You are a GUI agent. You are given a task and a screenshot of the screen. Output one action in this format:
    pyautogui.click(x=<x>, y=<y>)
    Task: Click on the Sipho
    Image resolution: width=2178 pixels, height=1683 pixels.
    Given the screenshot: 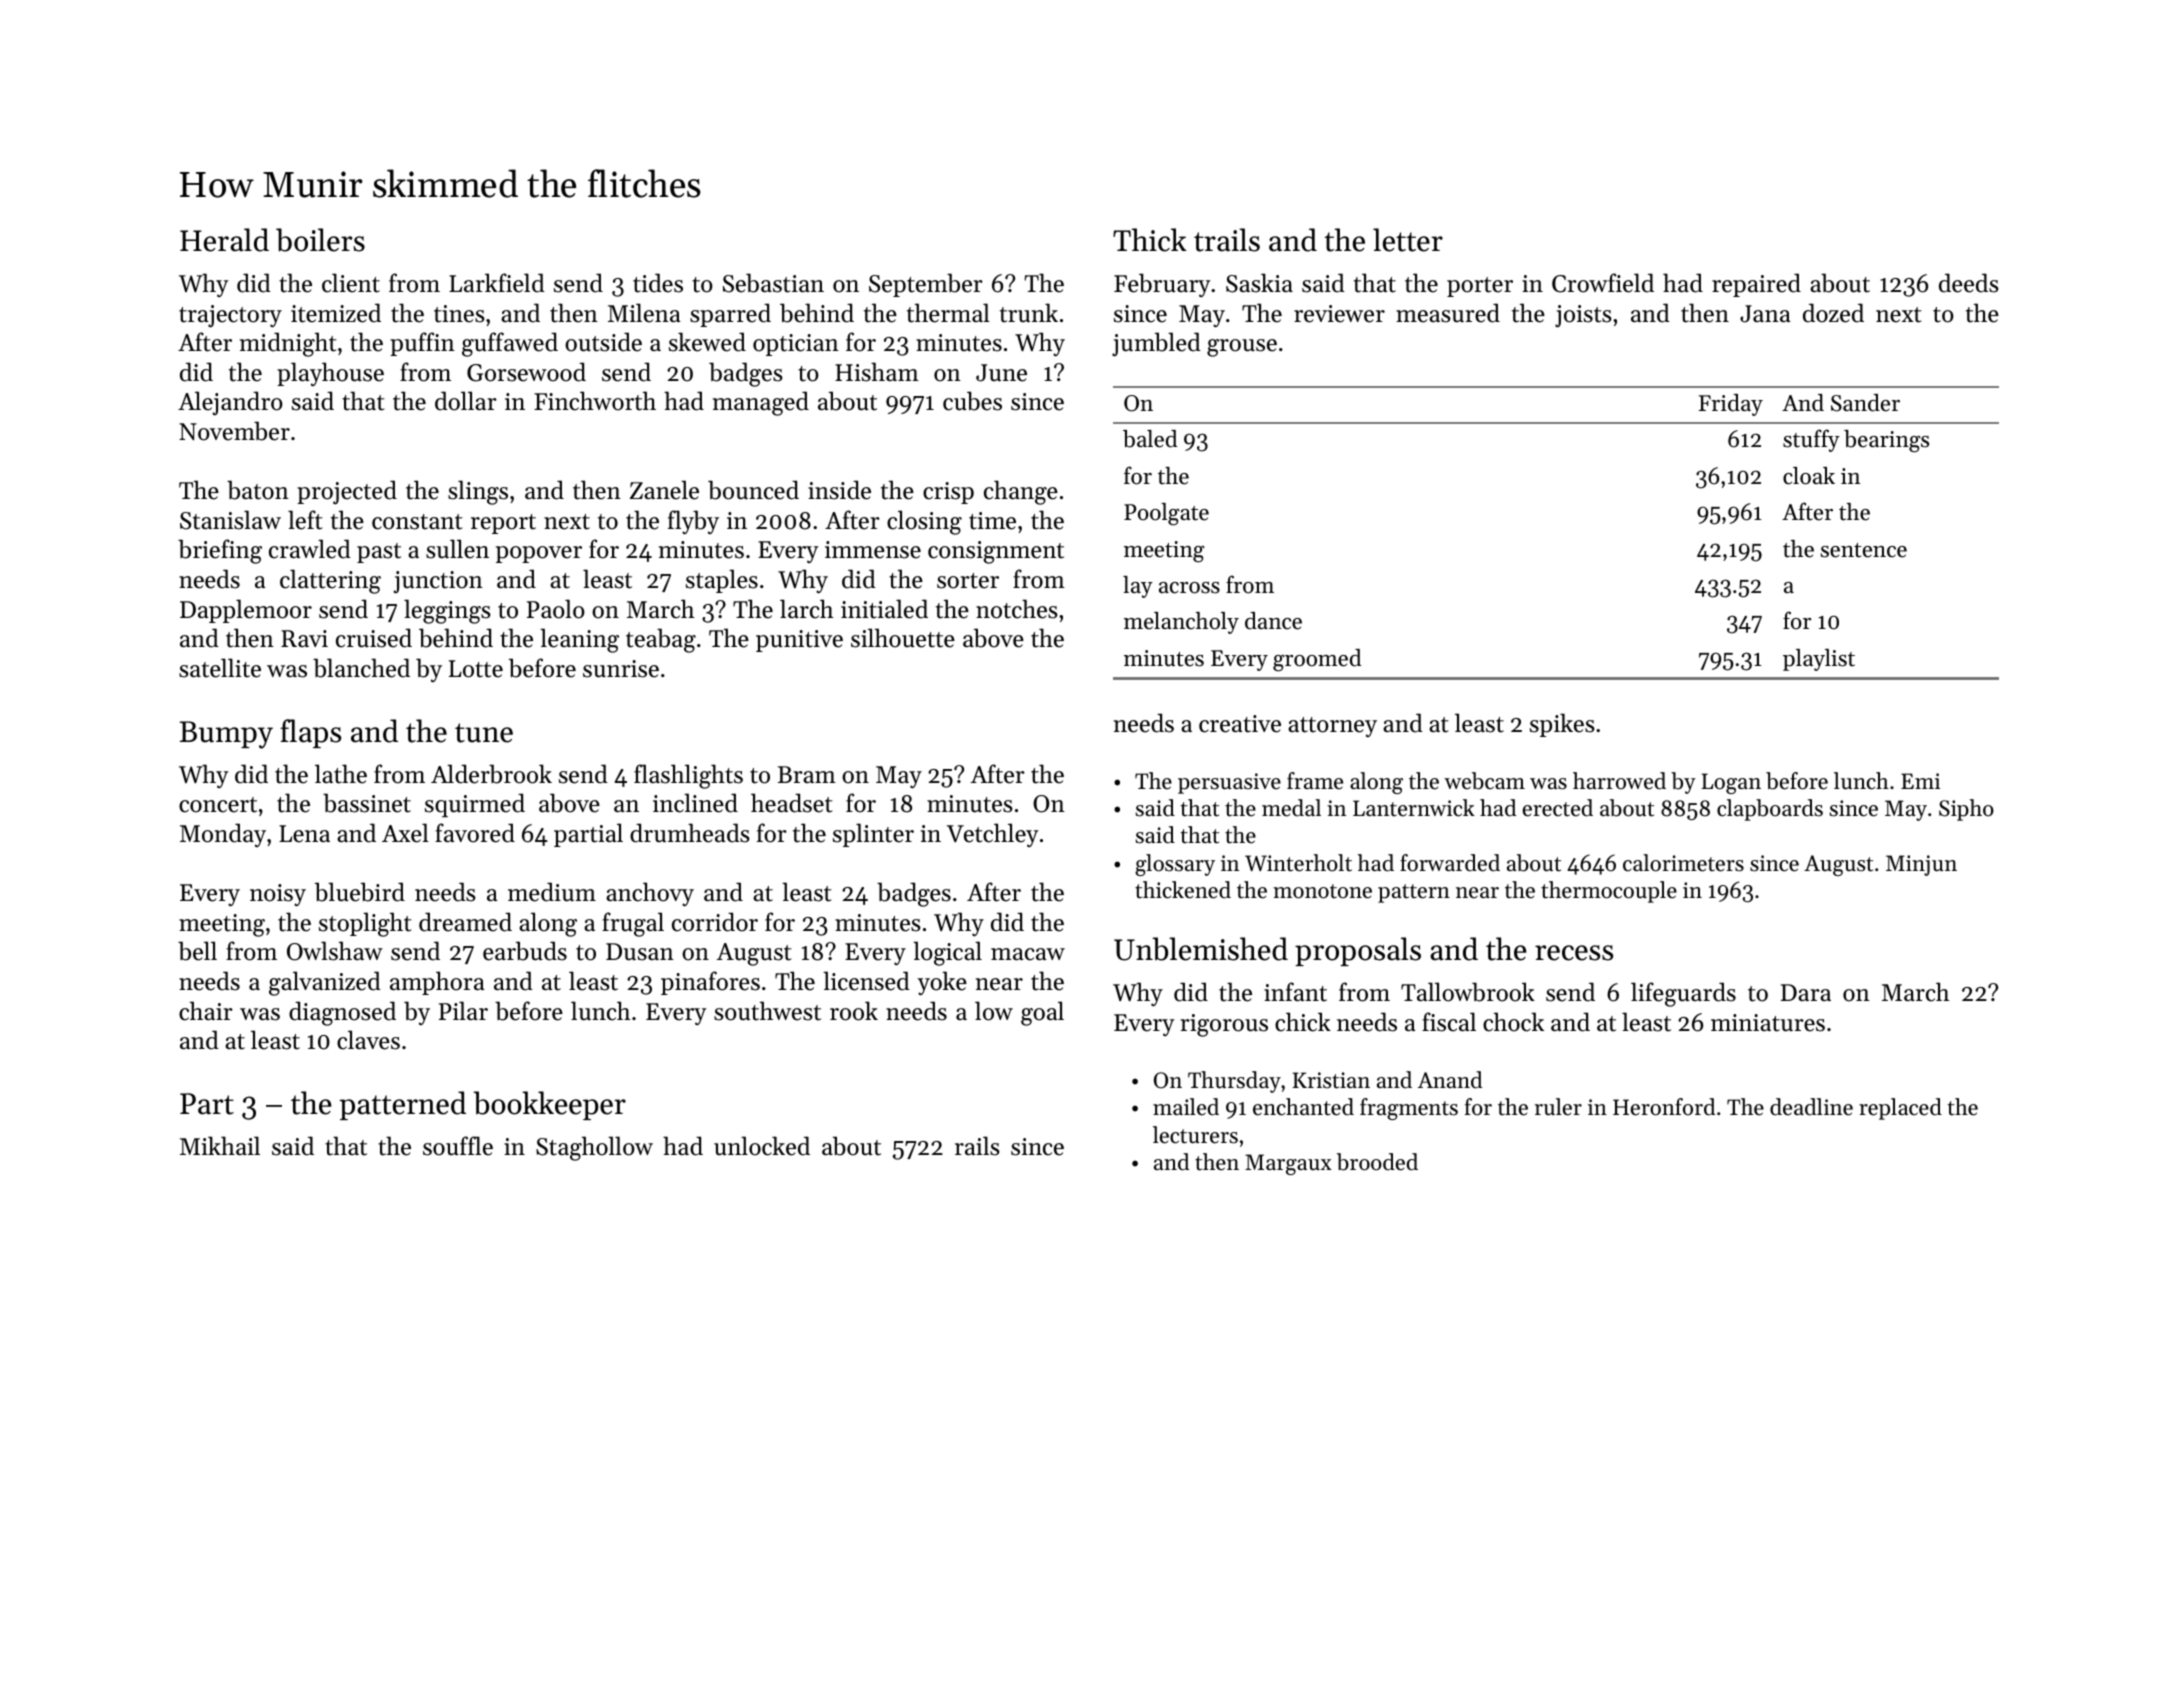 What is the action you would take?
    pyautogui.click(x=1966, y=810)
